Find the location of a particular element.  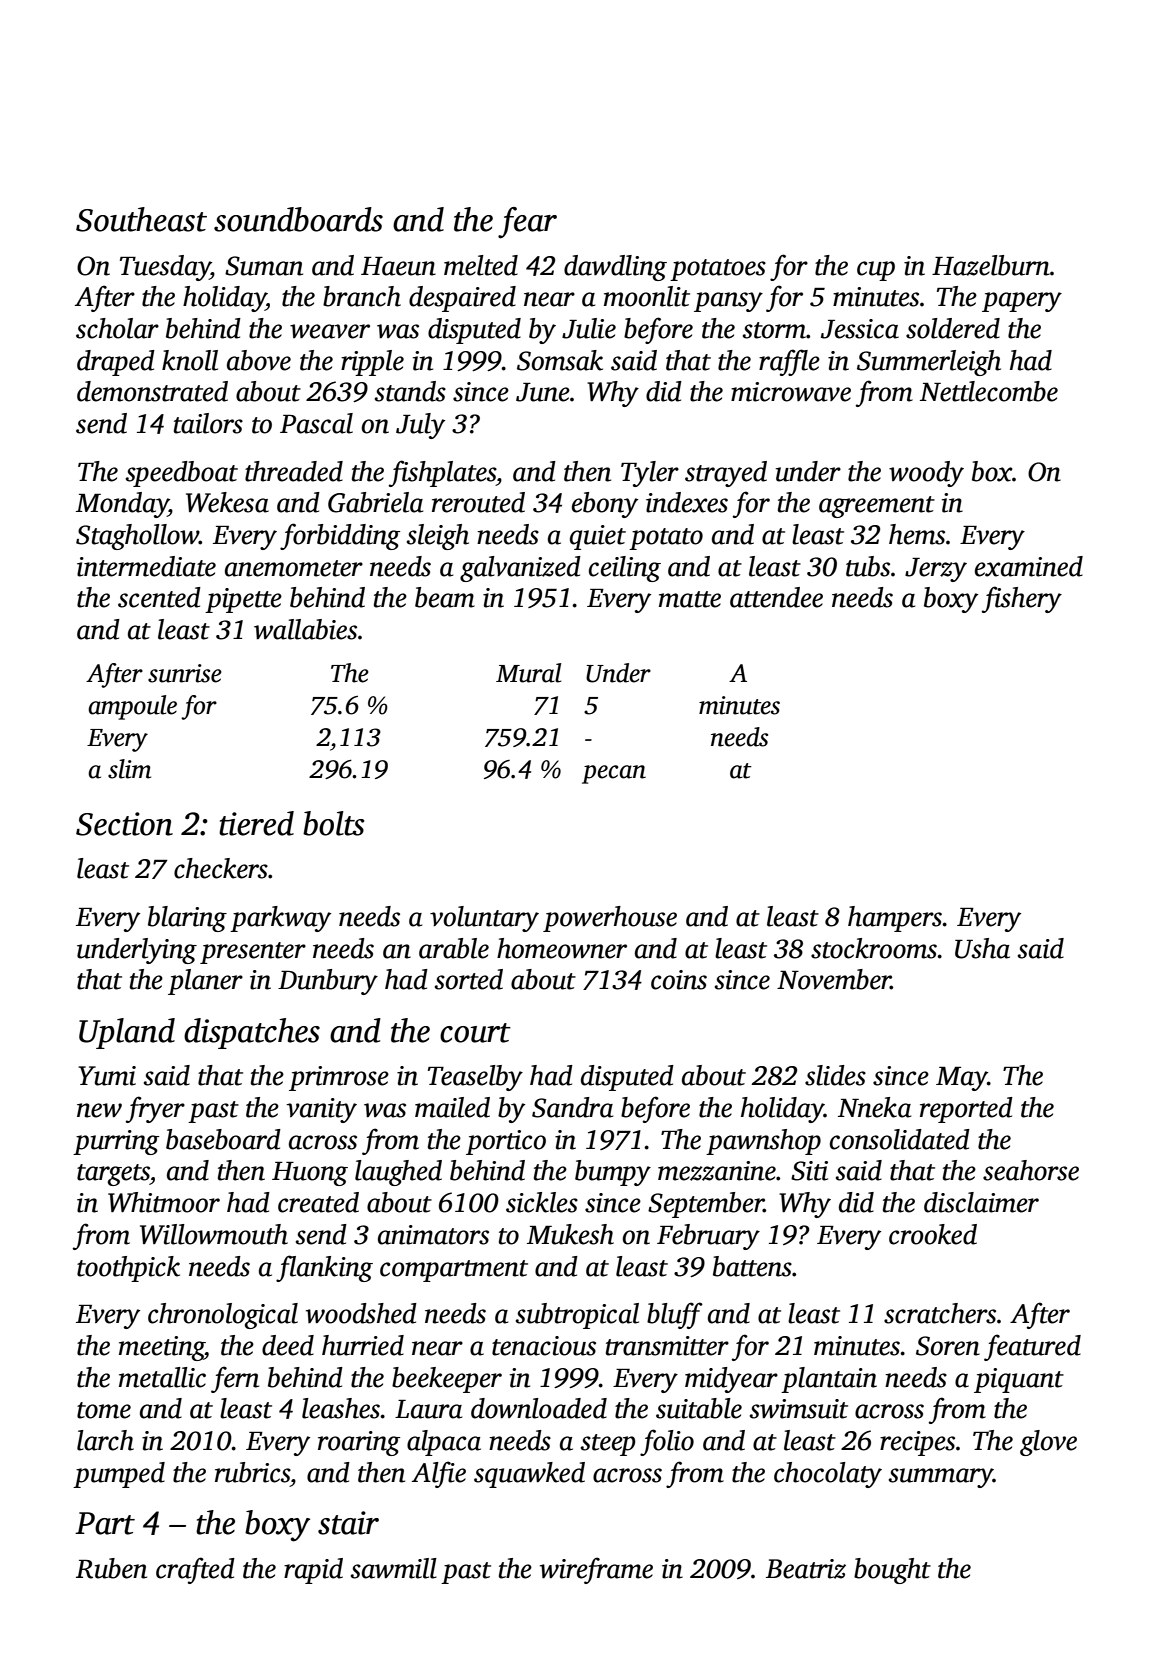

wallabies is located at coordinates (305, 629).
